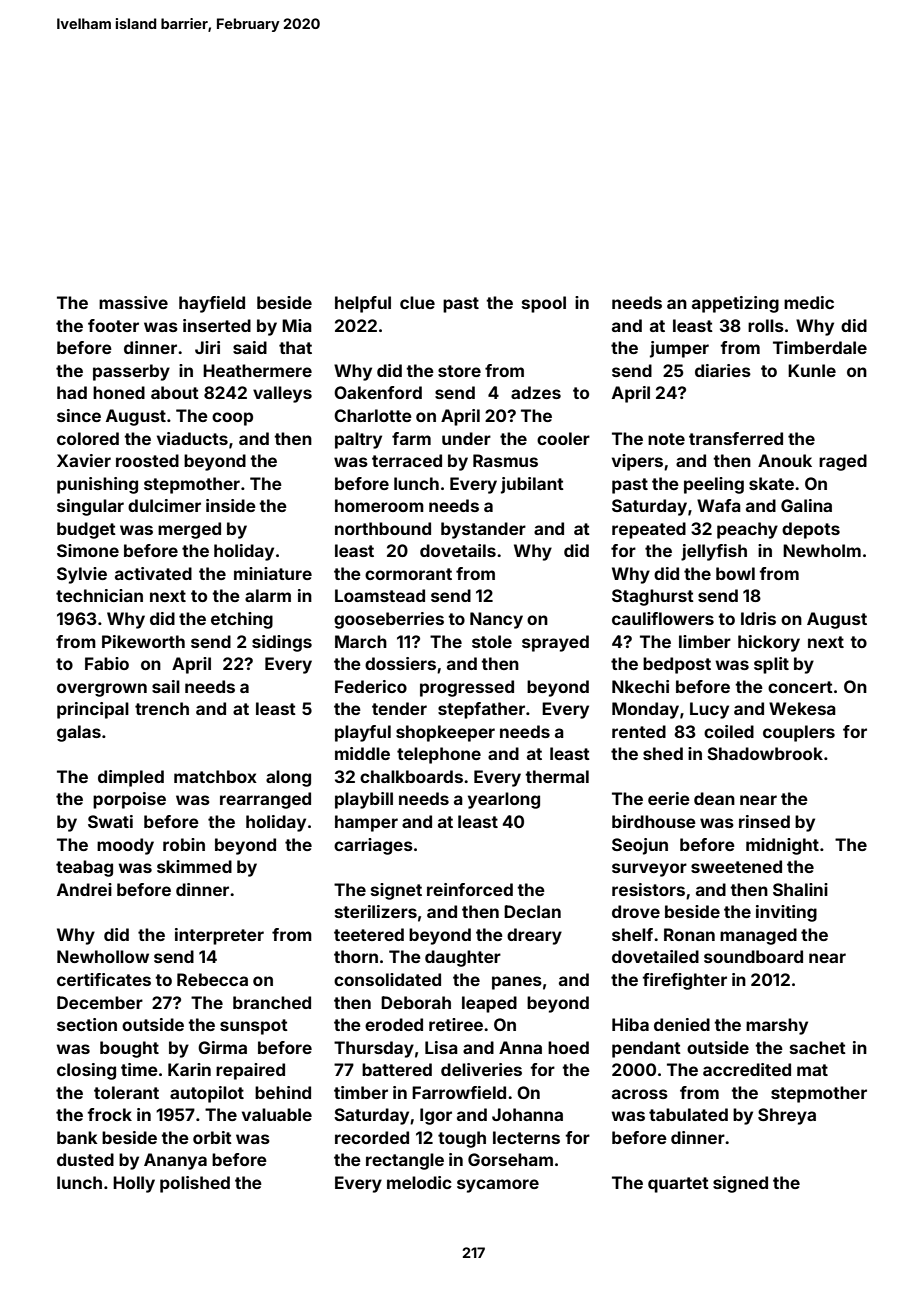 This page has height=1308, width=924. I want to click on medic, so click(809, 302).
